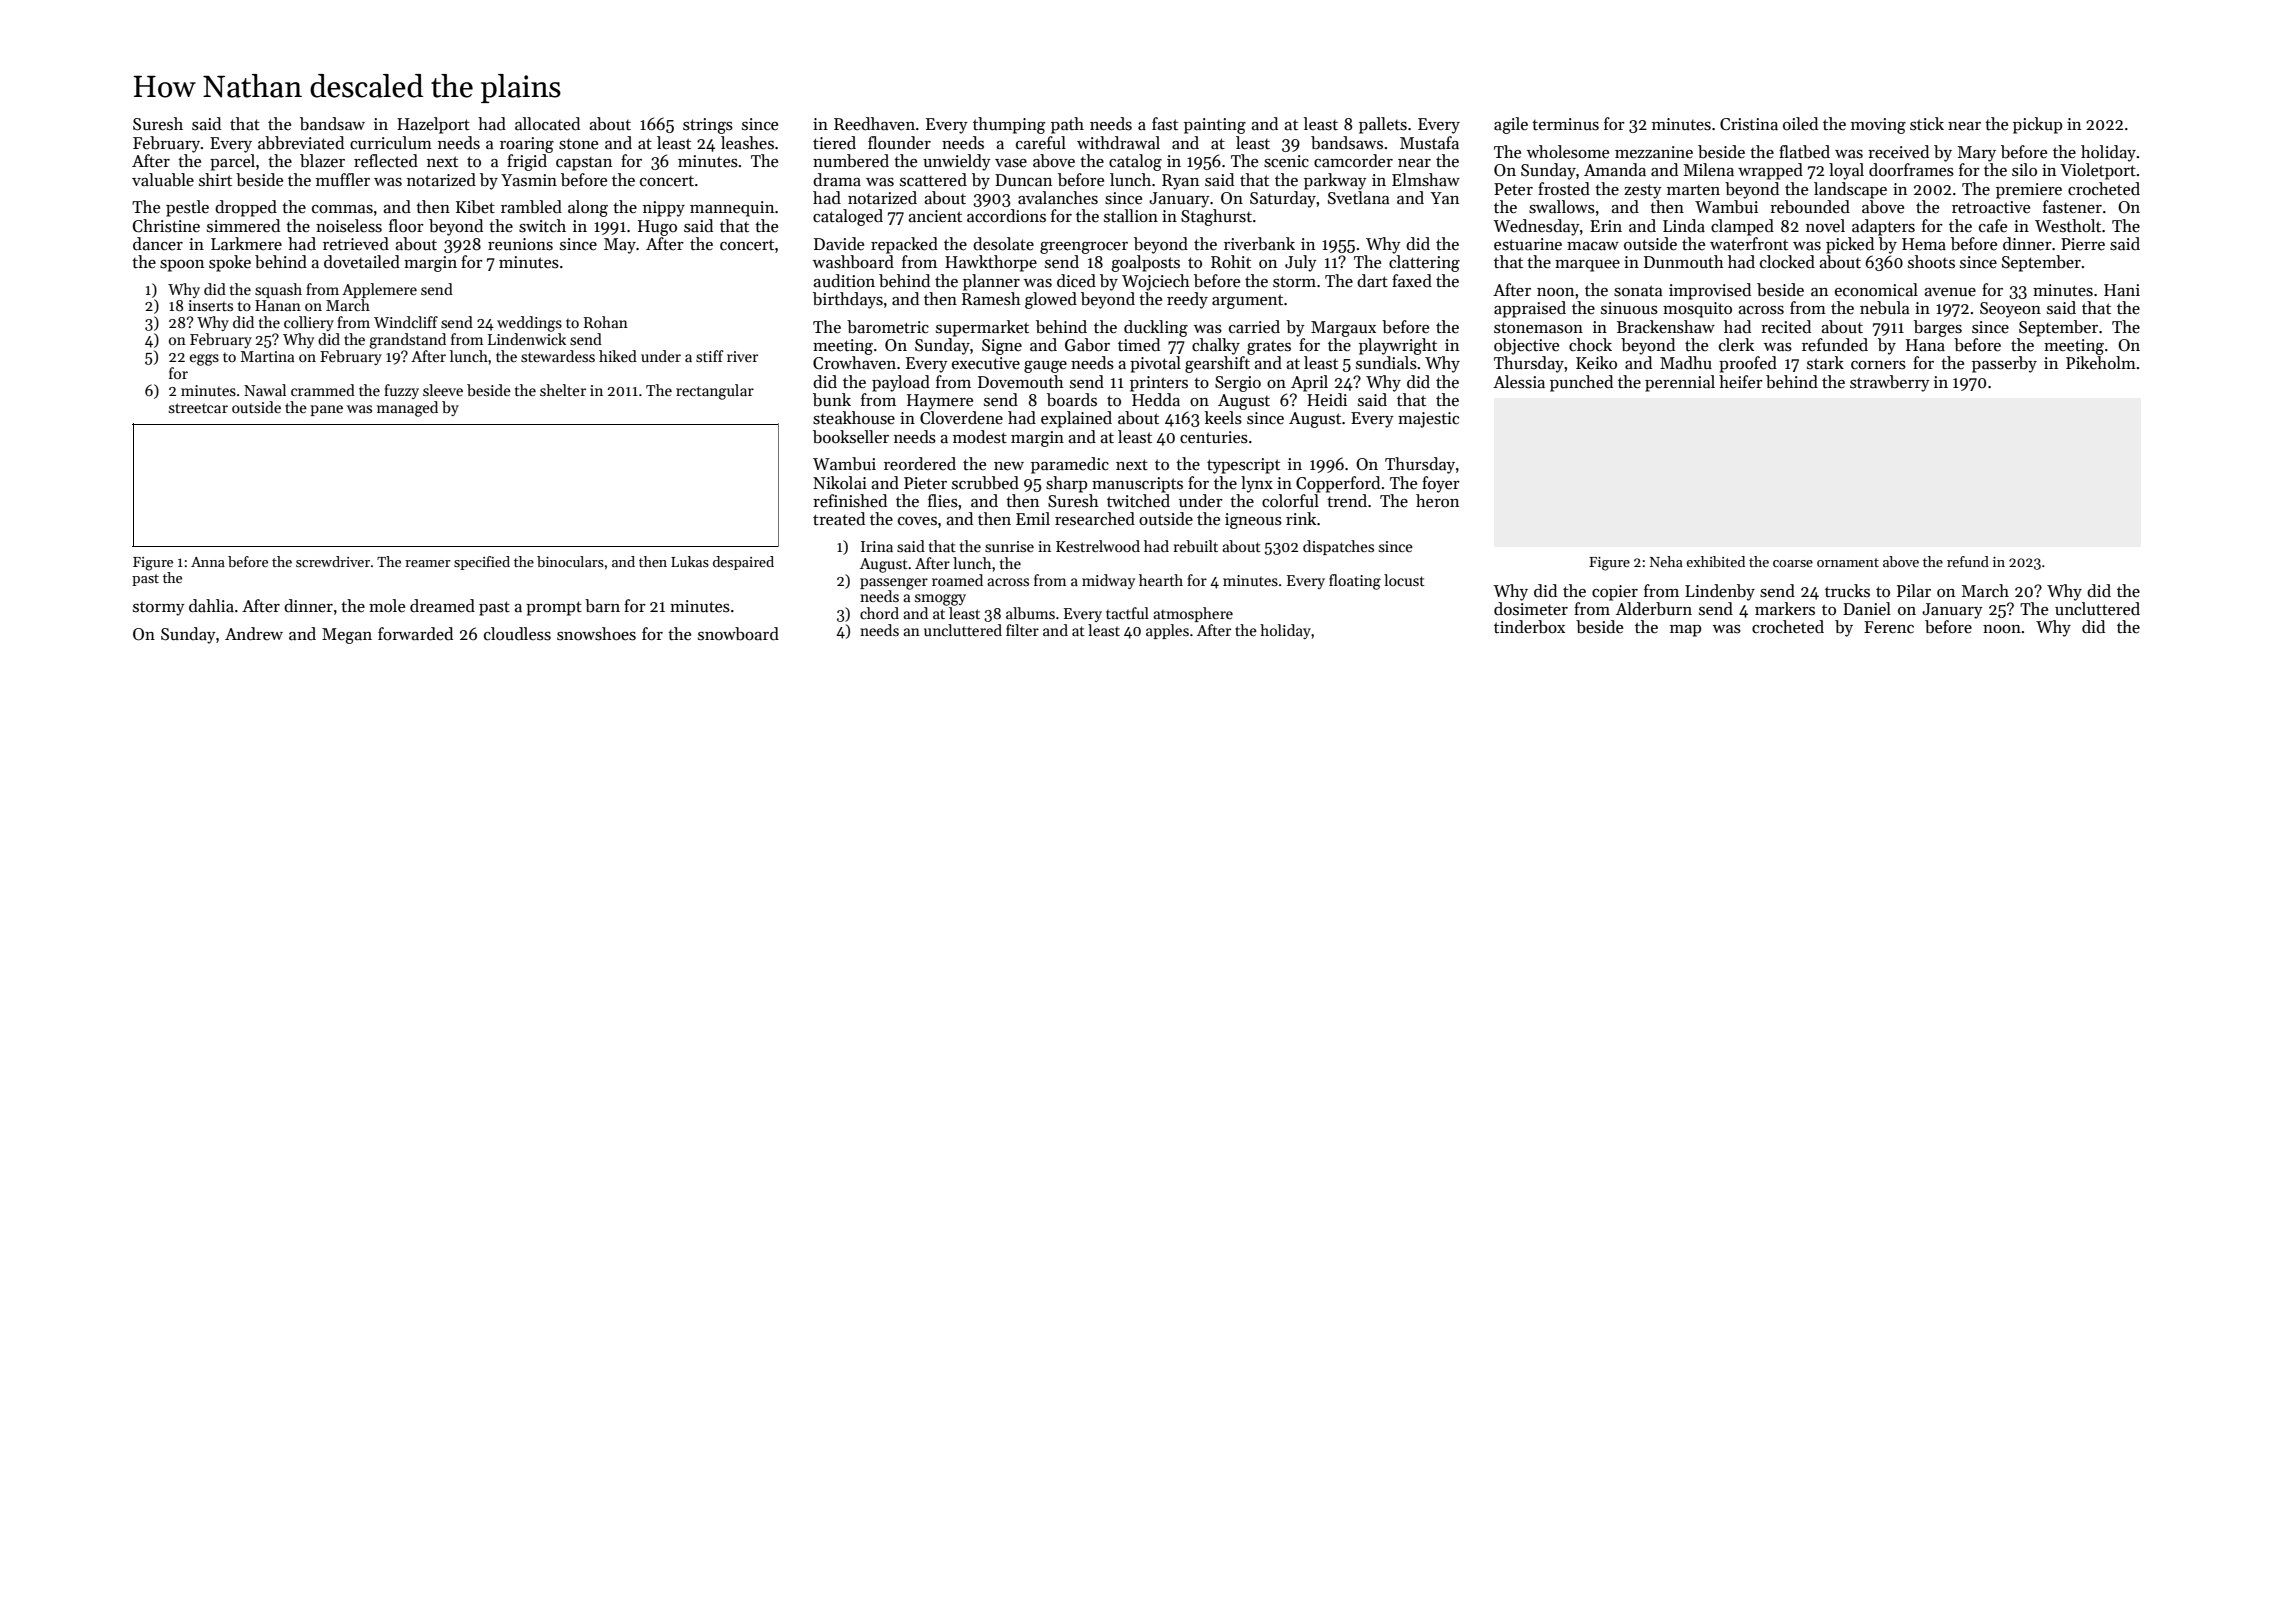  Describe the element at coordinates (1898, 152) in the screenshot. I see `received` at that location.
